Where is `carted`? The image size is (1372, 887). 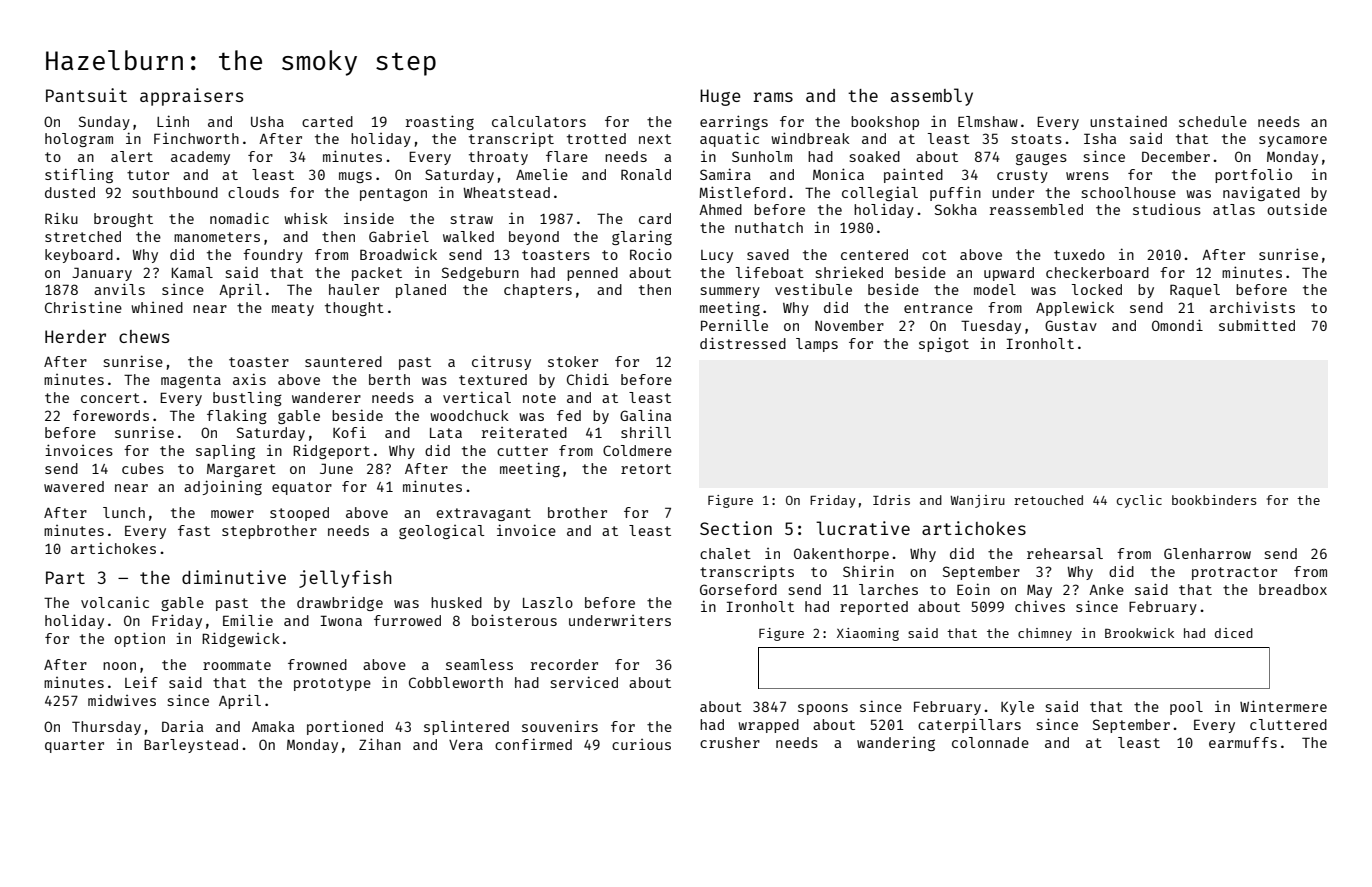 carted is located at coordinates (327, 121).
